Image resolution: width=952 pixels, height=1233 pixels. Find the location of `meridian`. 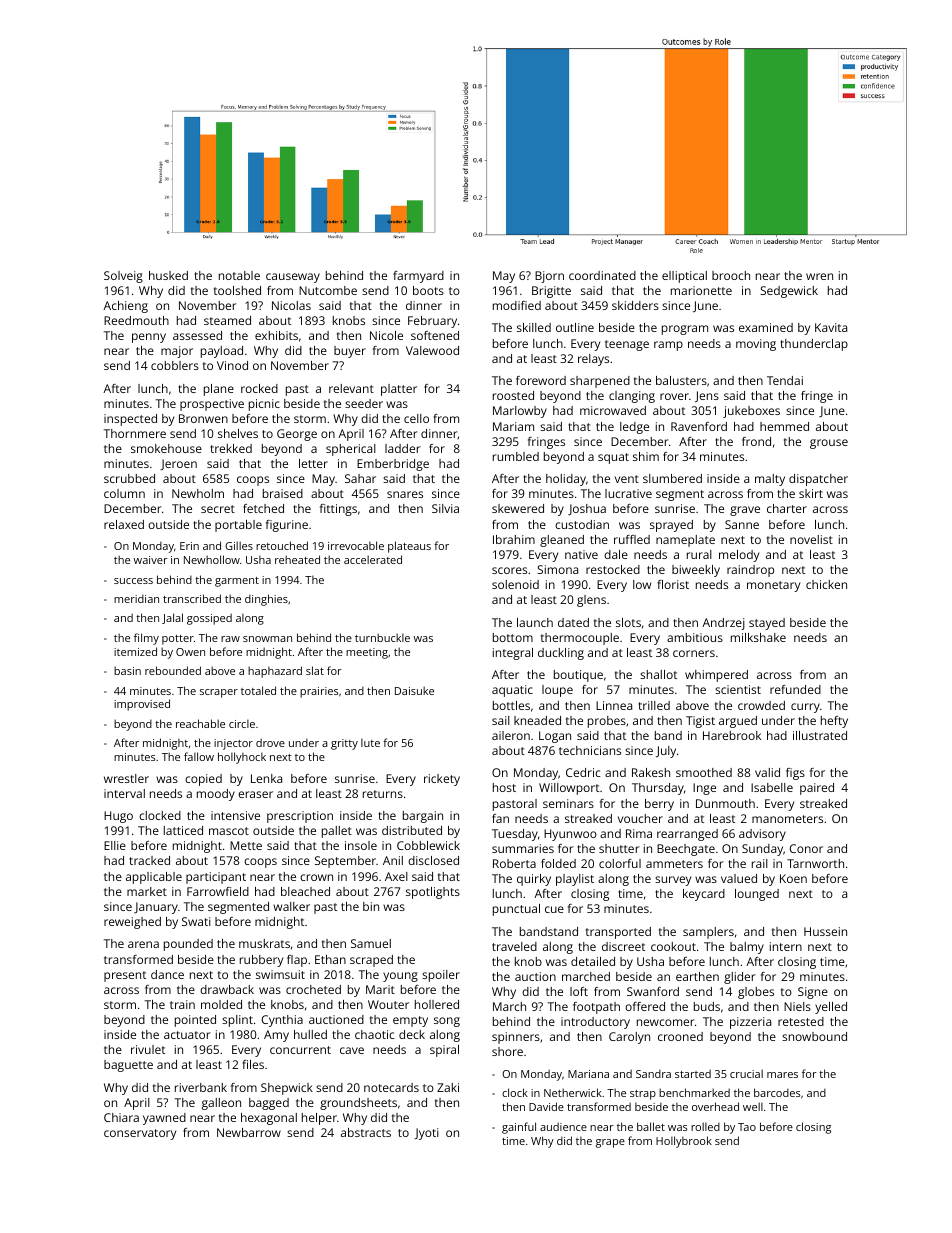

meridian is located at coordinates (136, 599).
